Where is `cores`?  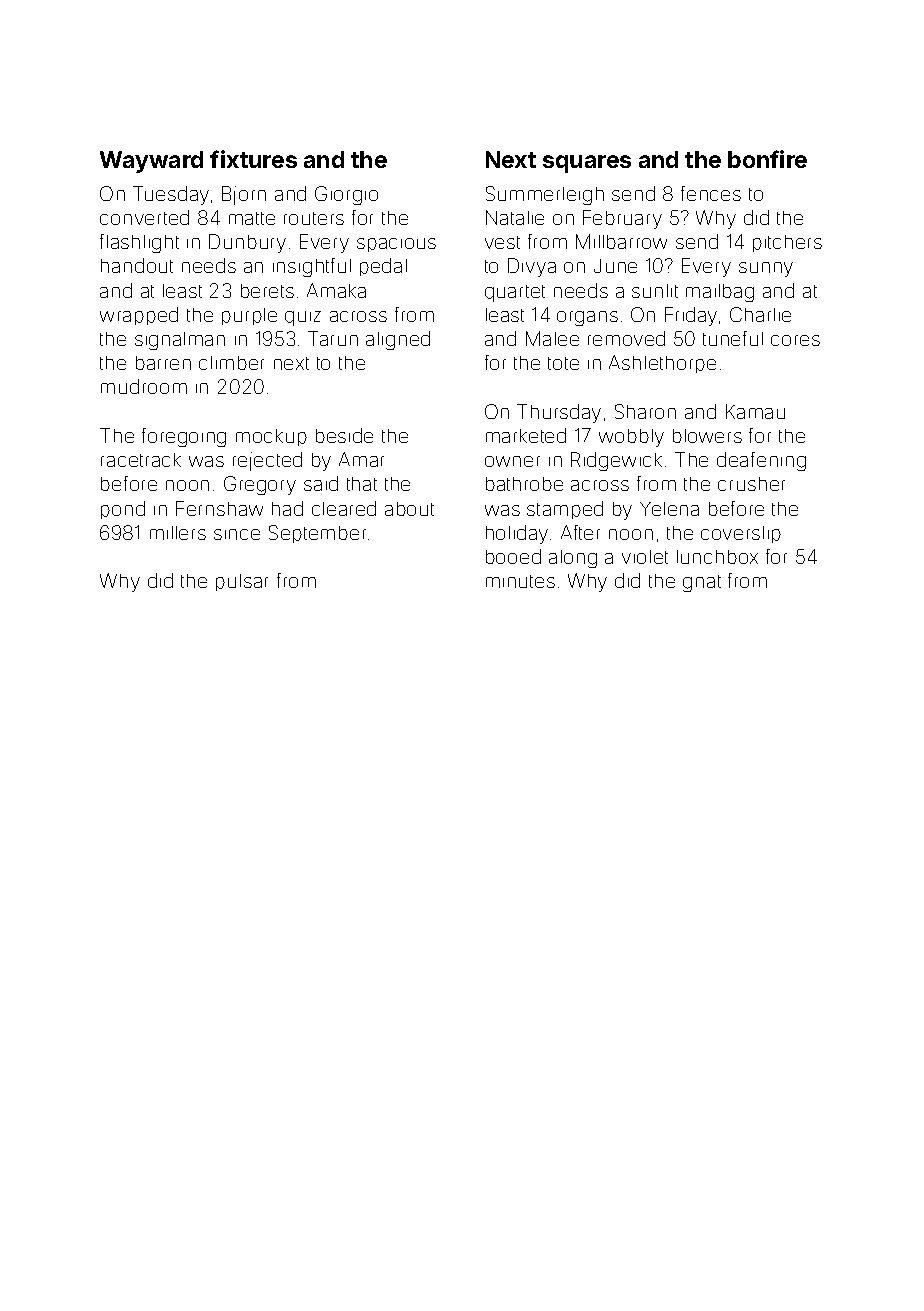
cores is located at coordinates (795, 340).
